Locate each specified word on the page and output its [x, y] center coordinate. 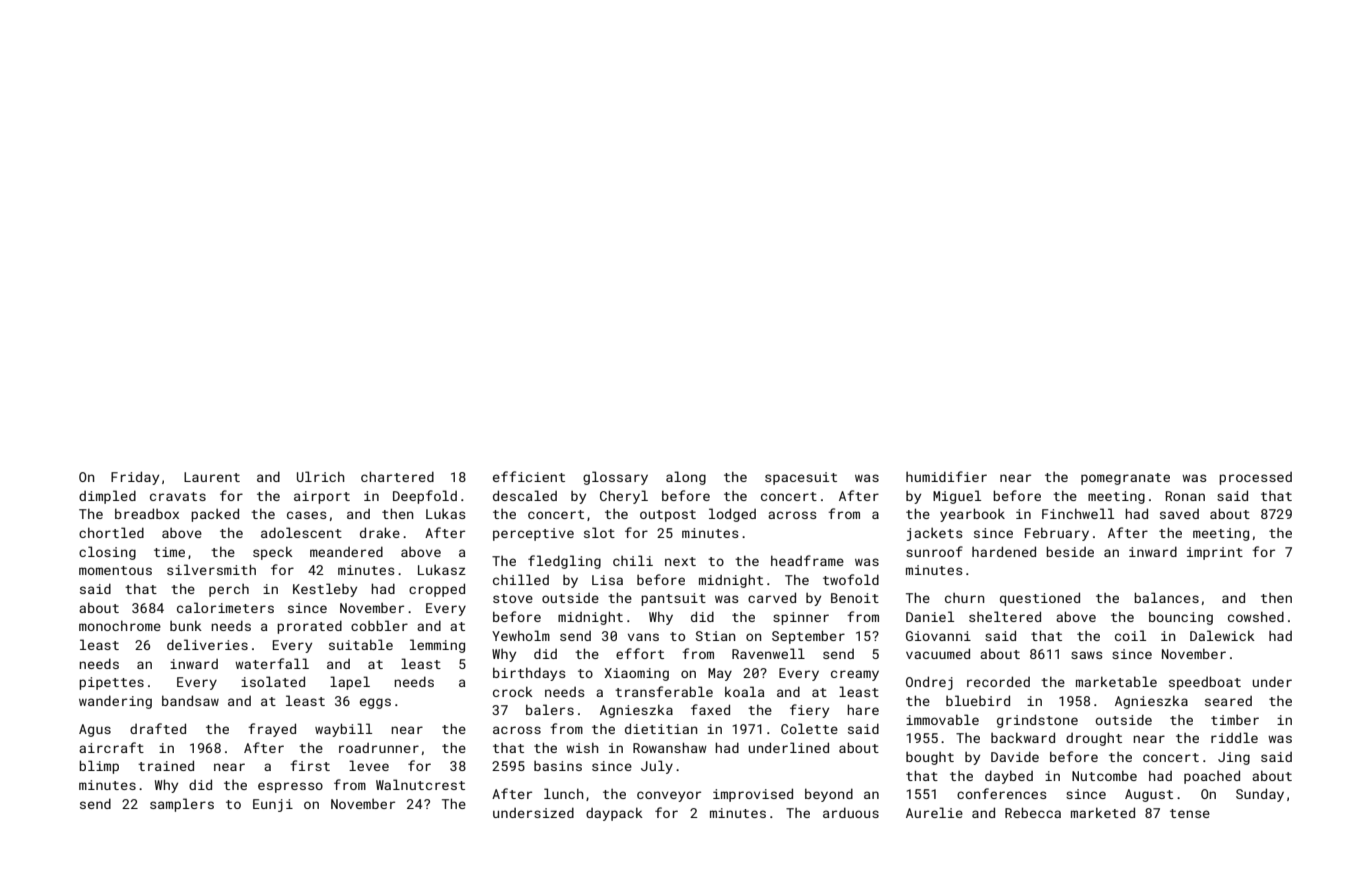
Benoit [855, 598]
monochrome [120, 626]
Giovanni [938, 636]
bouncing [1181, 618]
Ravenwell [768, 653]
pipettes [111, 683]
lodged [732, 515]
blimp [99, 767]
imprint [1215, 553]
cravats [178, 496]
